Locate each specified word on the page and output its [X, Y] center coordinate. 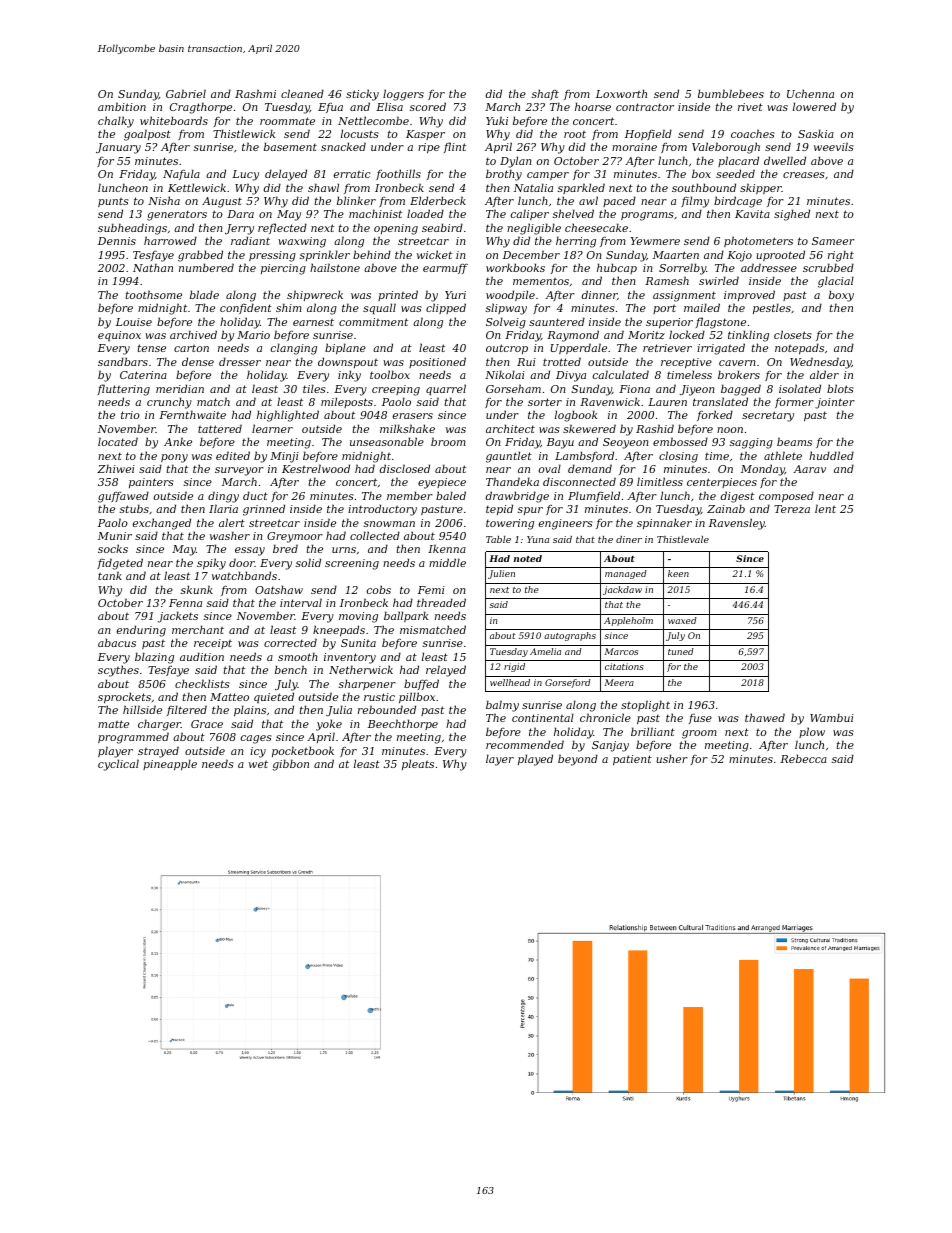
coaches [753, 133]
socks [113, 548]
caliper [530, 214]
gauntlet [509, 457]
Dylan [516, 162]
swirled [719, 280]
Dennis [117, 241]
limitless [660, 481]
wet [258, 764]
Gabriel [186, 93]
